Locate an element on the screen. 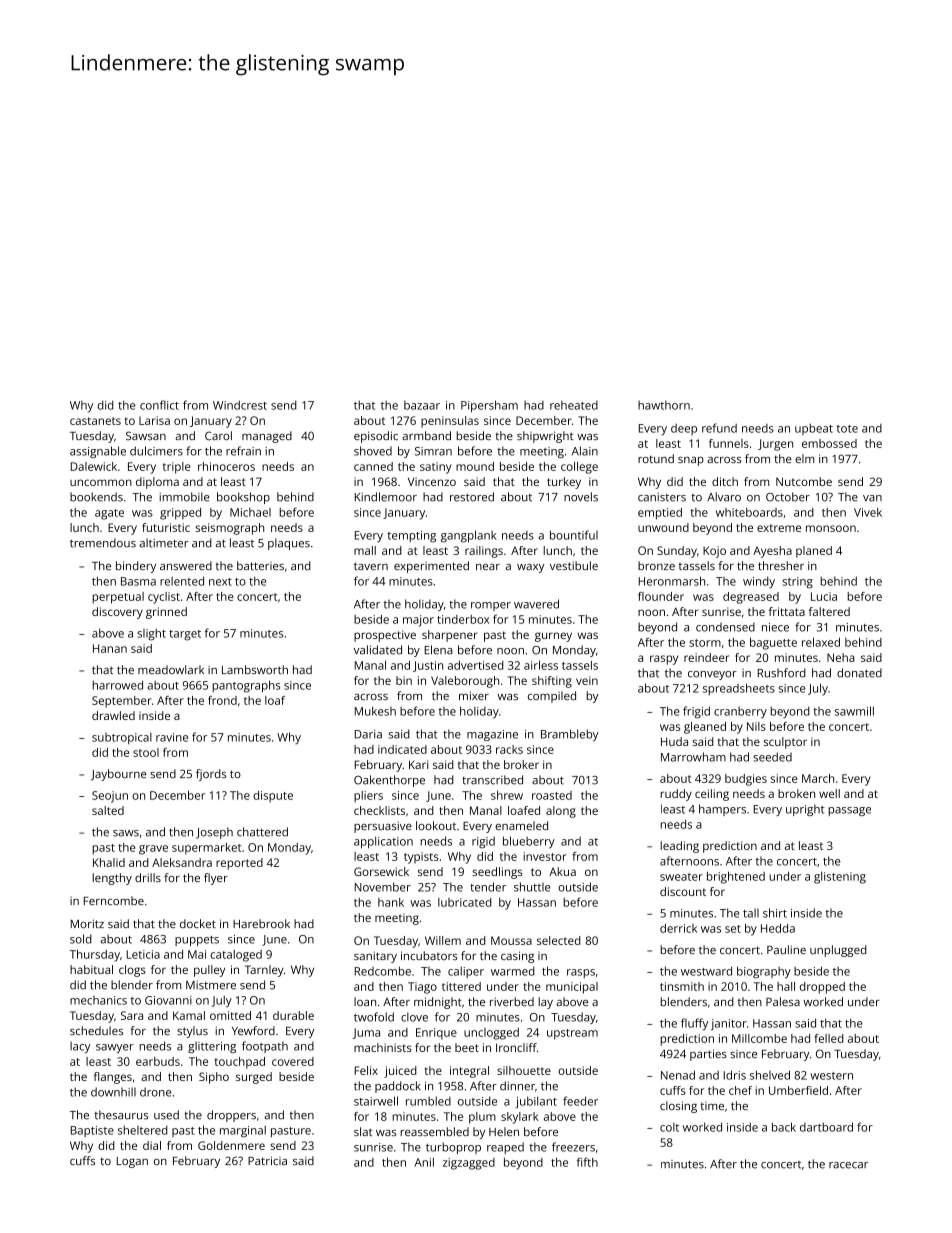  brightened is located at coordinates (736, 878).
